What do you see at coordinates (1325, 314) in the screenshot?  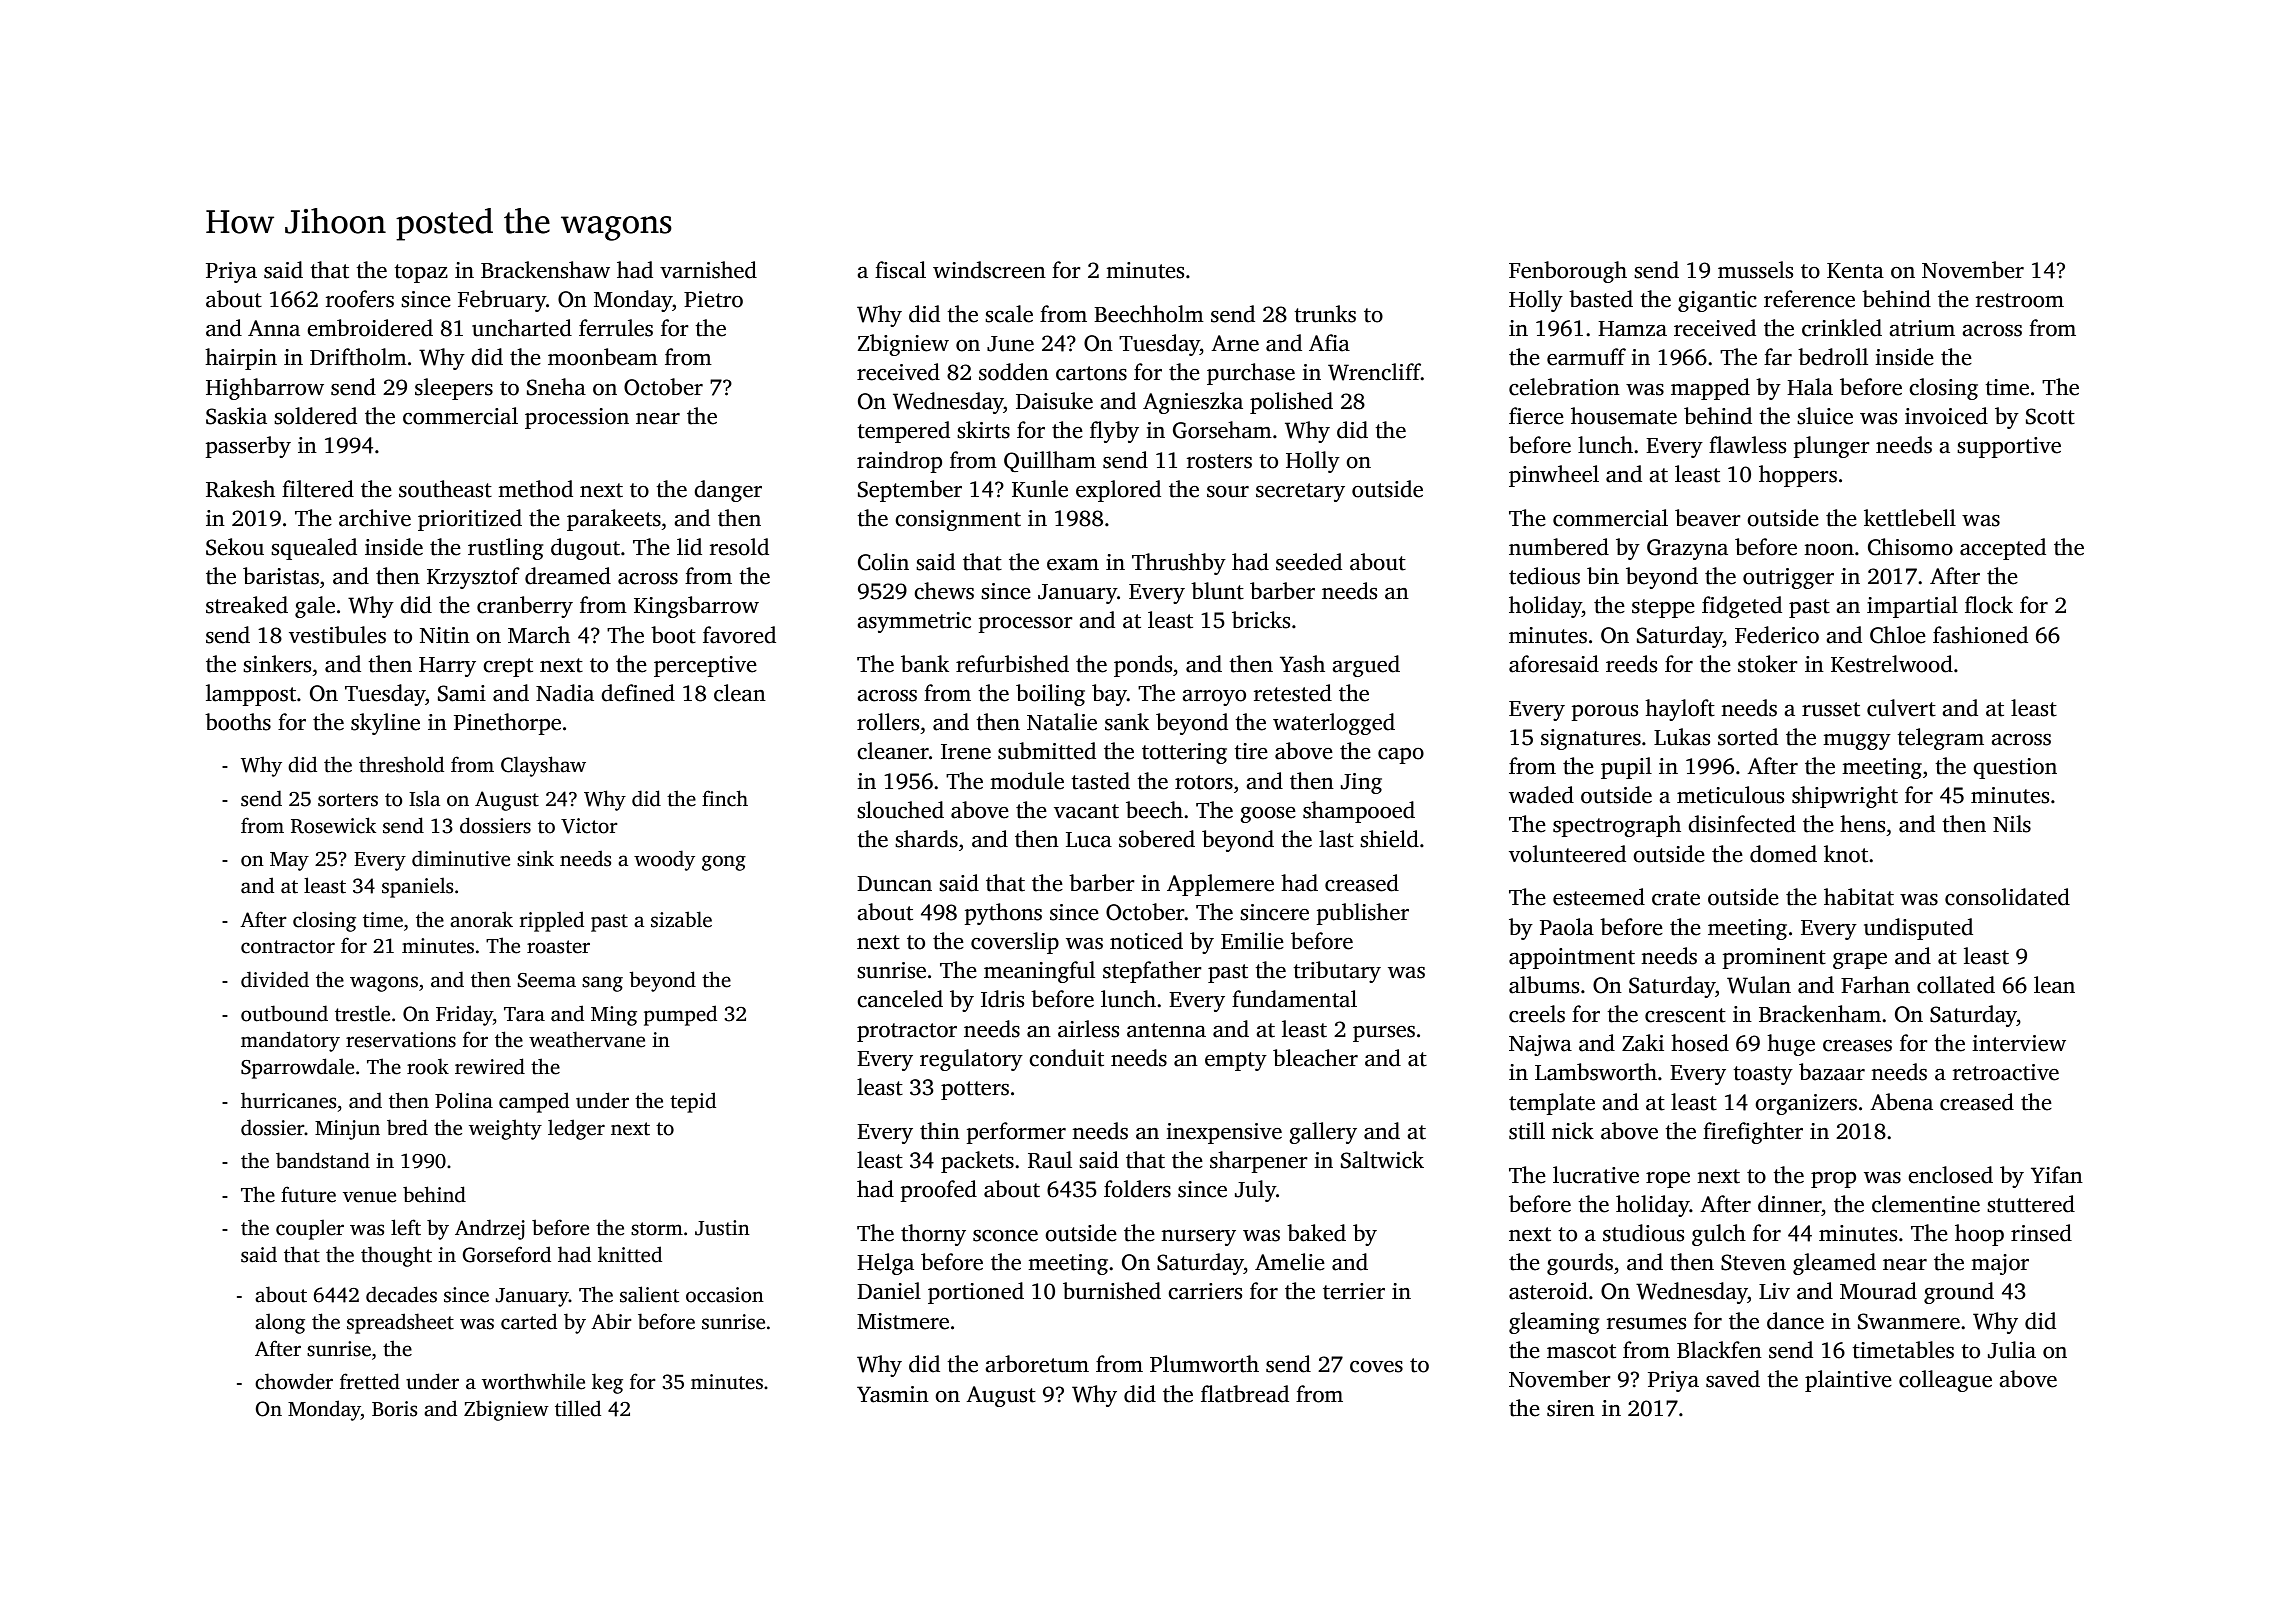 I see `trunks` at bounding box center [1325, 314].
